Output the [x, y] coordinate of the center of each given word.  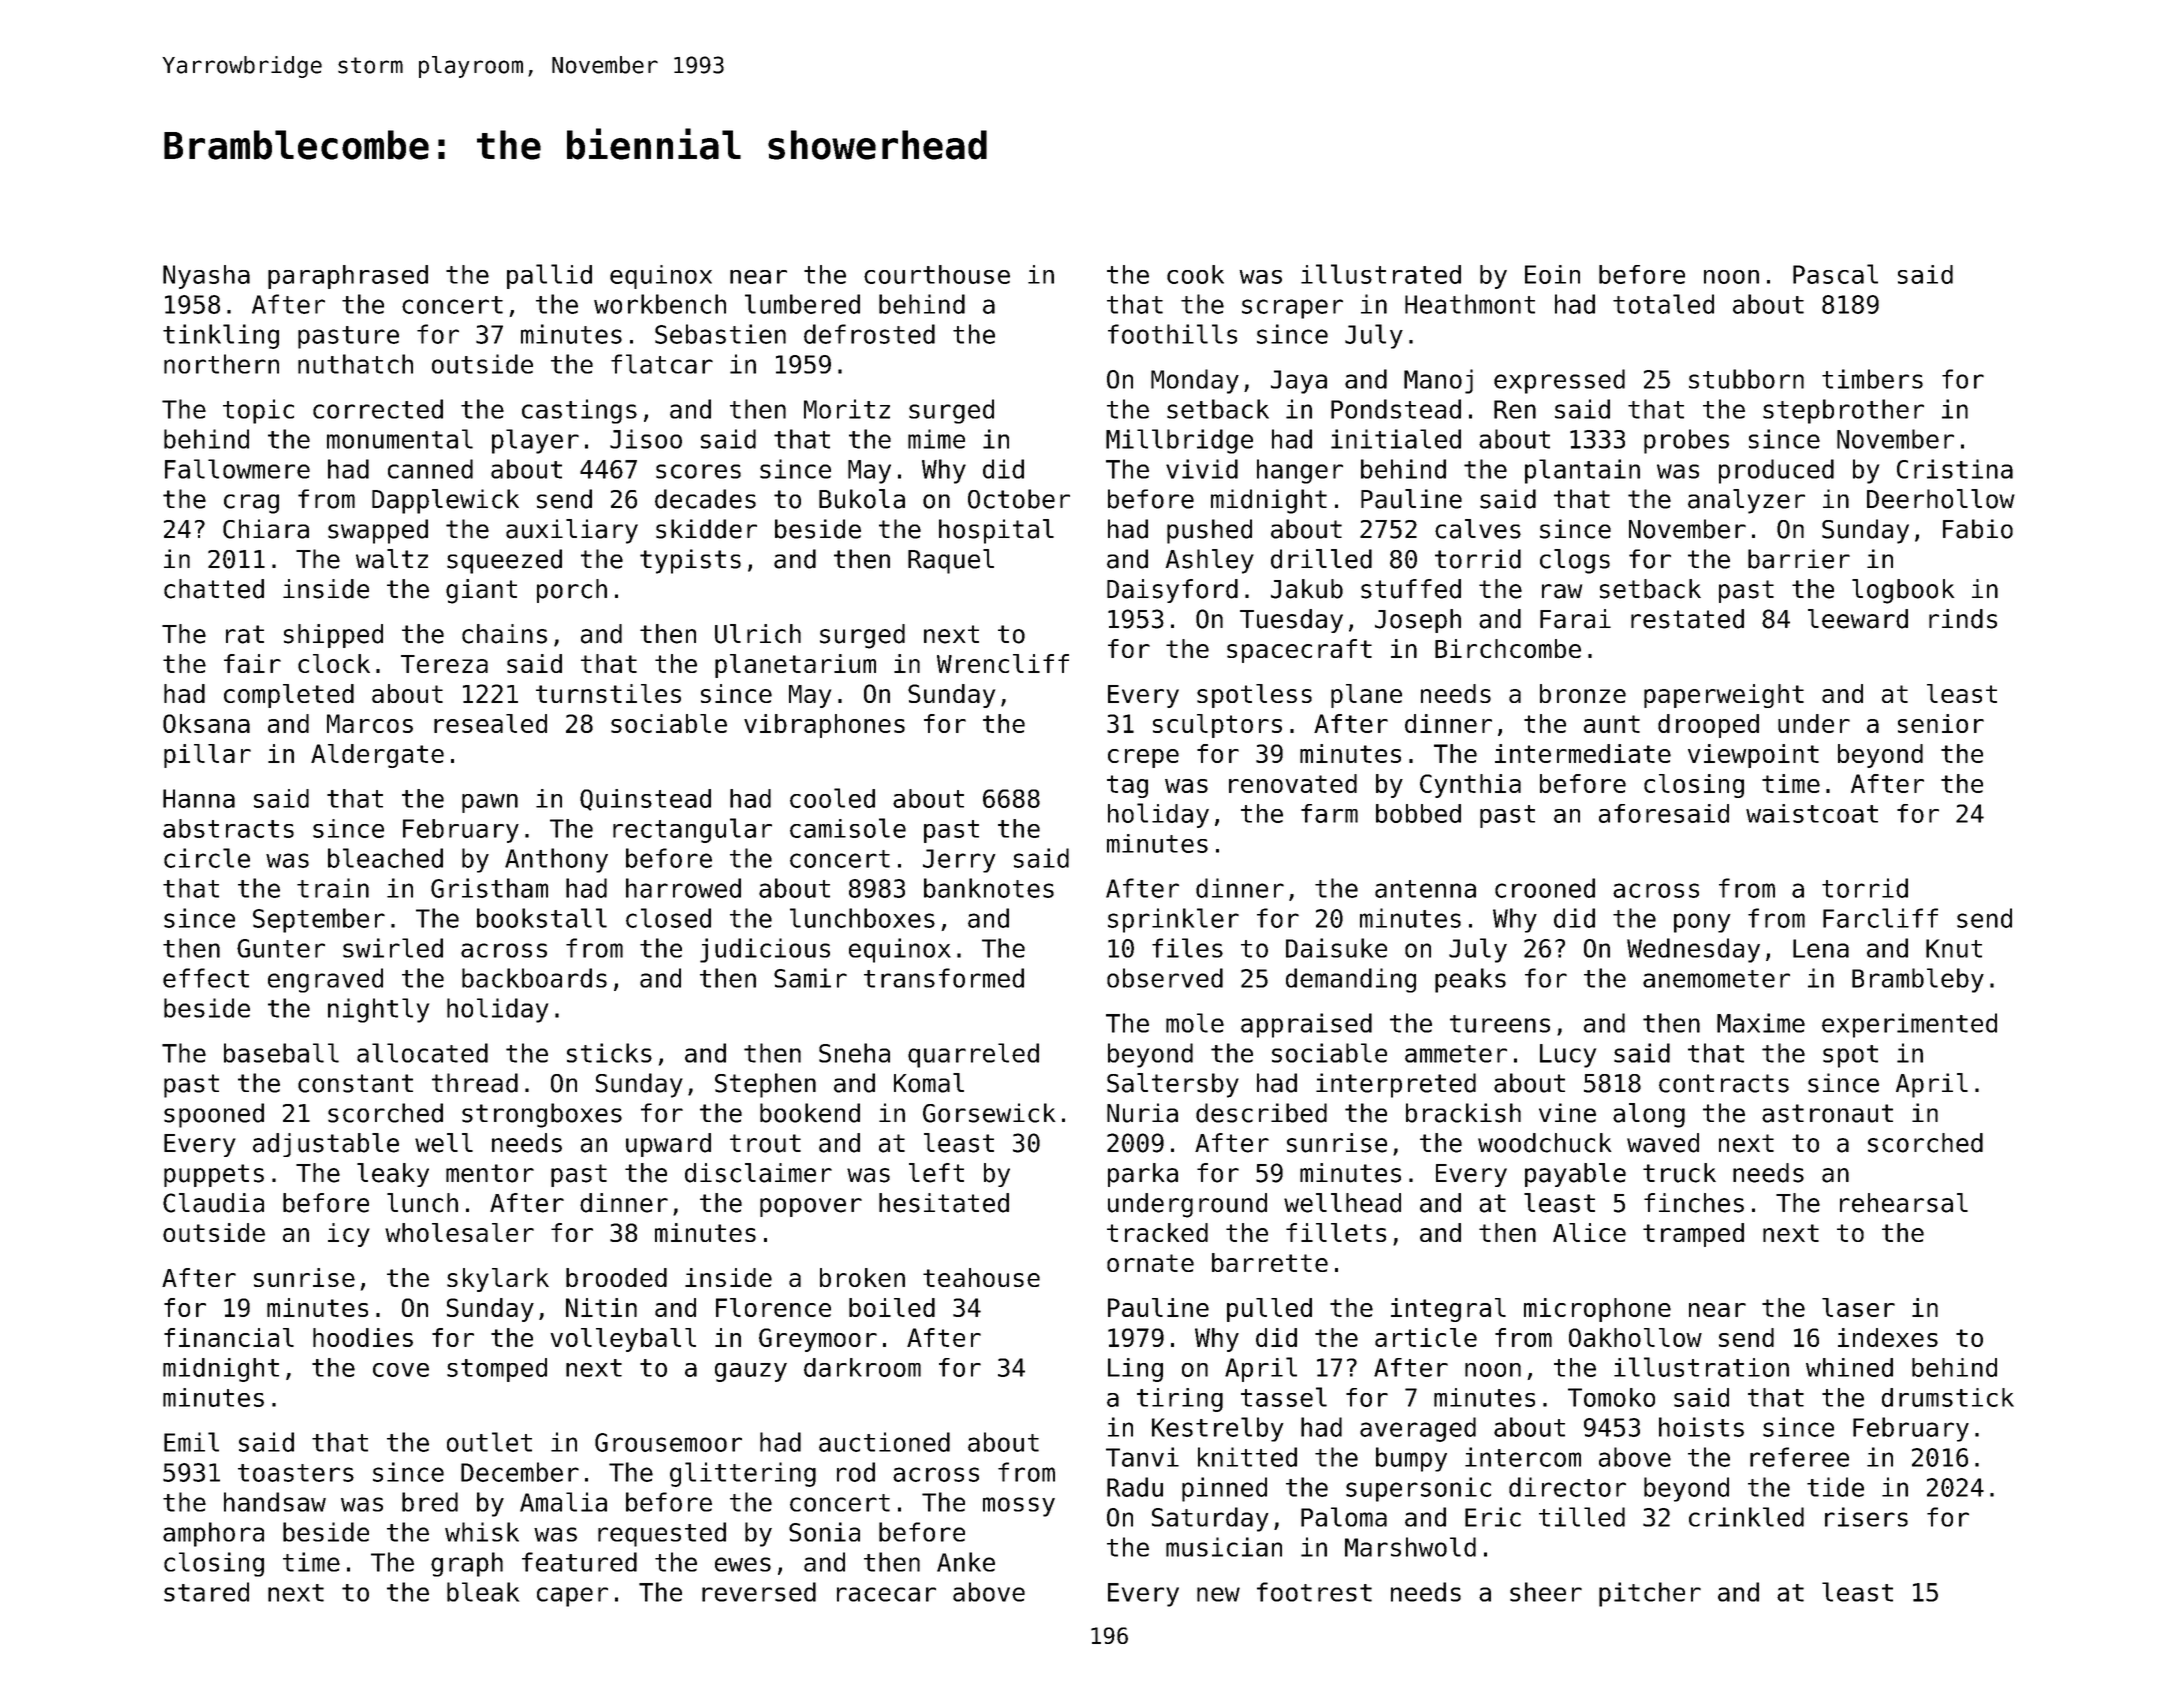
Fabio [1978, 529]
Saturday [1210, 1519]
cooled [832, 798]
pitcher [1650, 1594]
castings [579, 411]
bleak [483, 1592]
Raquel [951, 561]
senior [1941, 723]
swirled [393, 948]
